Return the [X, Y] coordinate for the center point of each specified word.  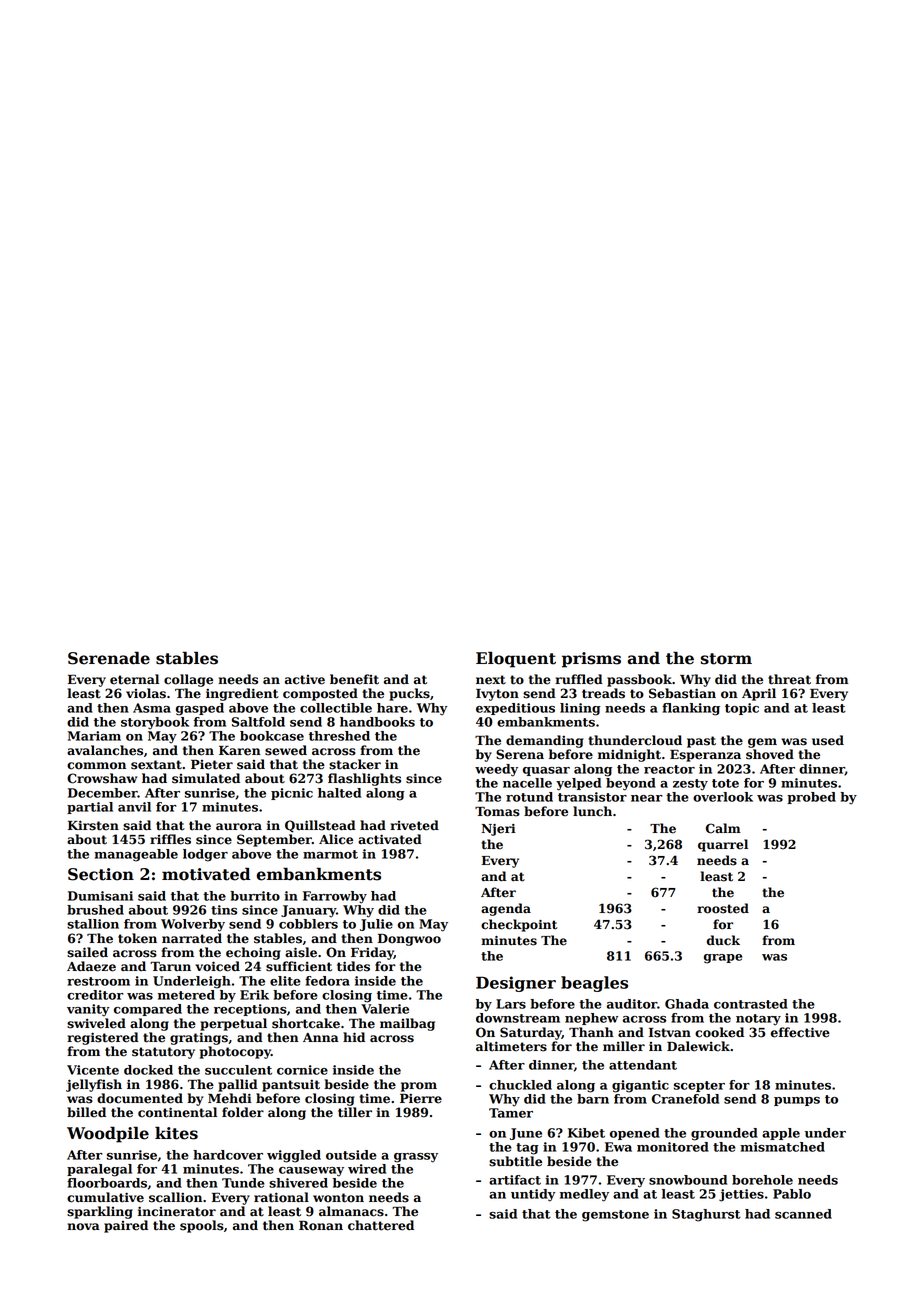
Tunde [243, 1183]
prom [419, 1087]
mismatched [782, 1147]
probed [811, 798]
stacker [355, 764]
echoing [253, 953]
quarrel [723, 845]
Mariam [94, 736]
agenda [506, 909]
